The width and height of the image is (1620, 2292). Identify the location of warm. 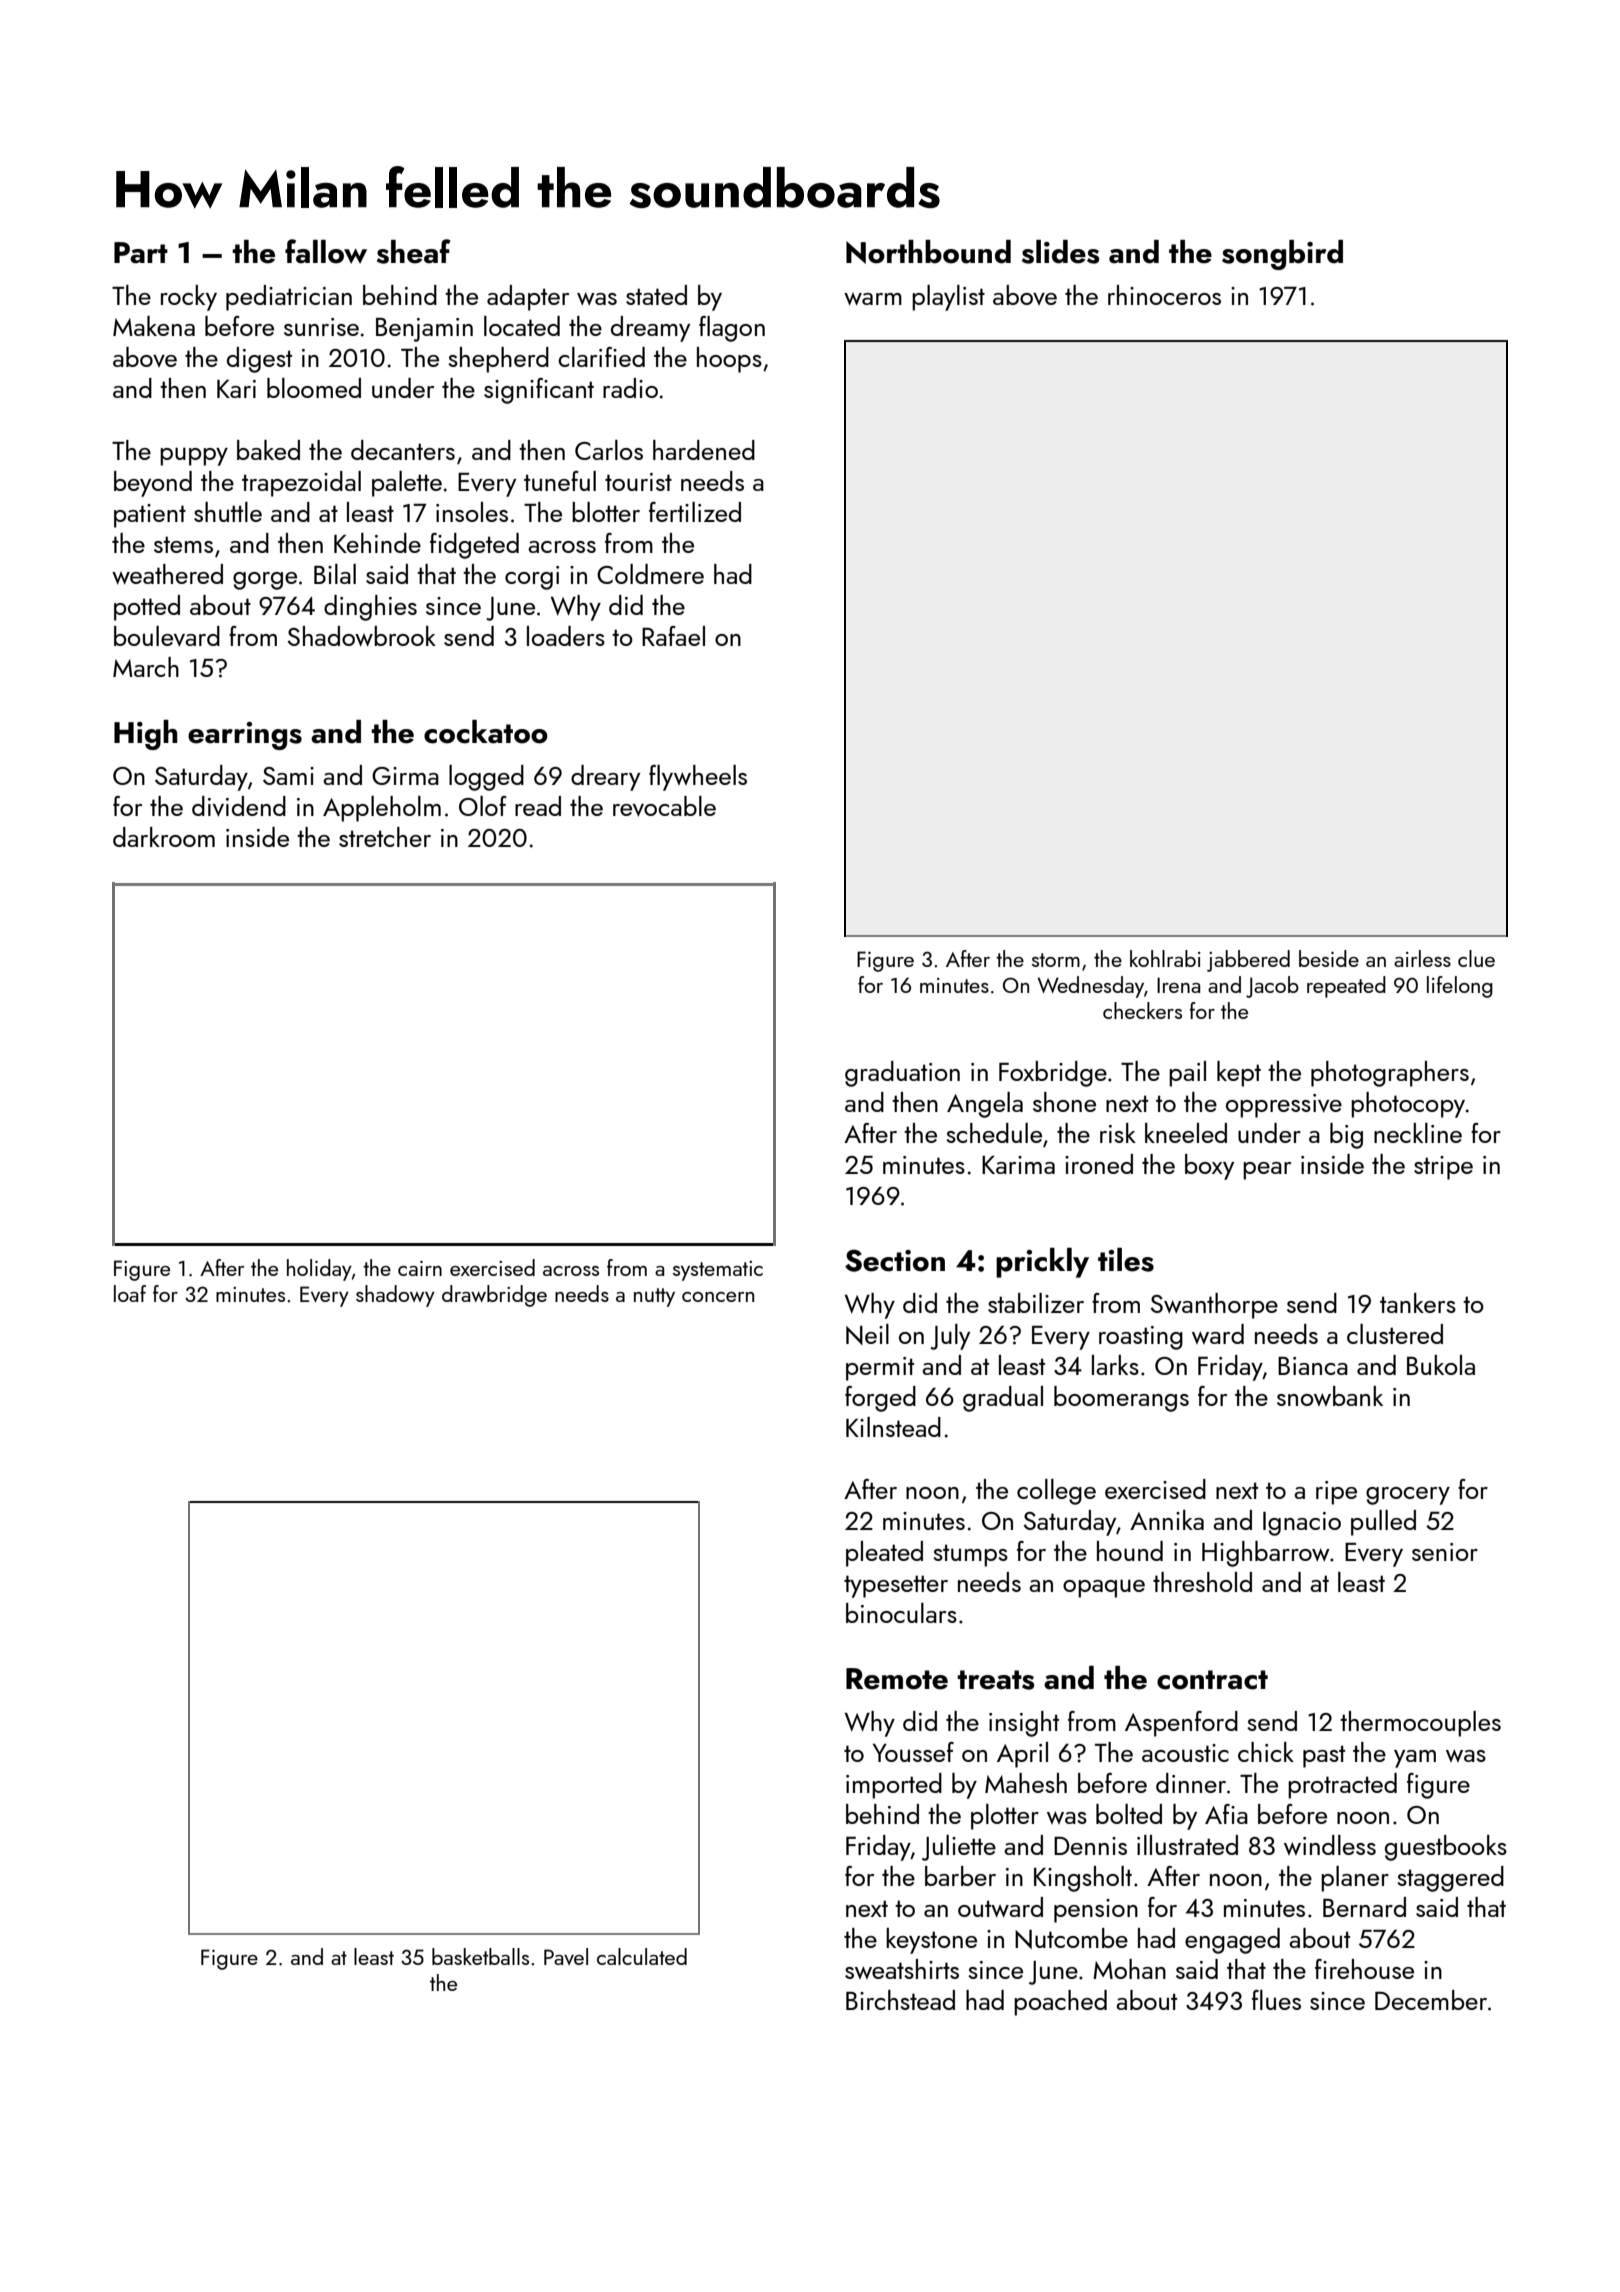
(873, 299).
